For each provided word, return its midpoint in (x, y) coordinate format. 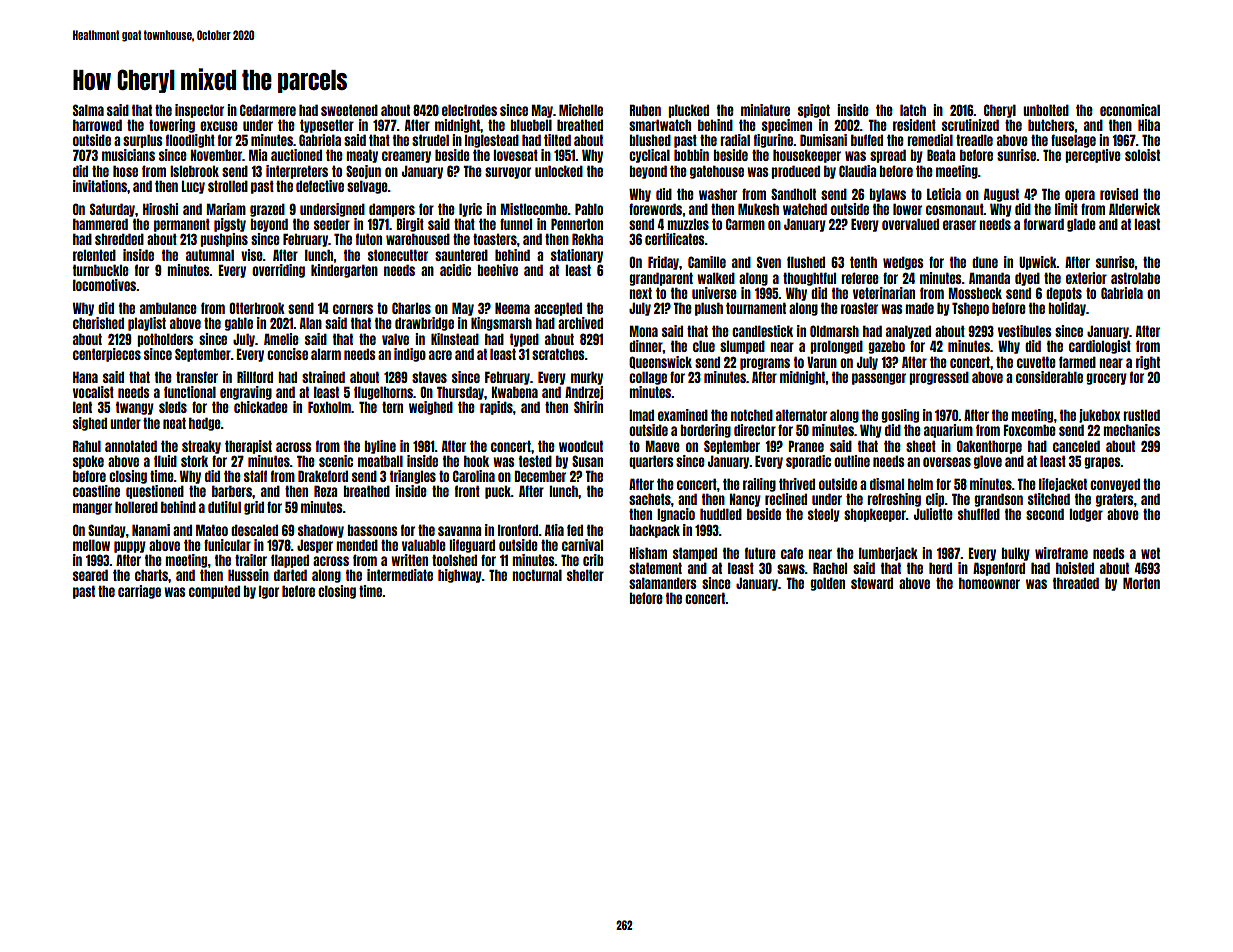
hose (125, 171)
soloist (1142, 155)
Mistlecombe (534, 209)
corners (353, 309)
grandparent (661, 279)
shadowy (321, 531)
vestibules (1025, 331)
